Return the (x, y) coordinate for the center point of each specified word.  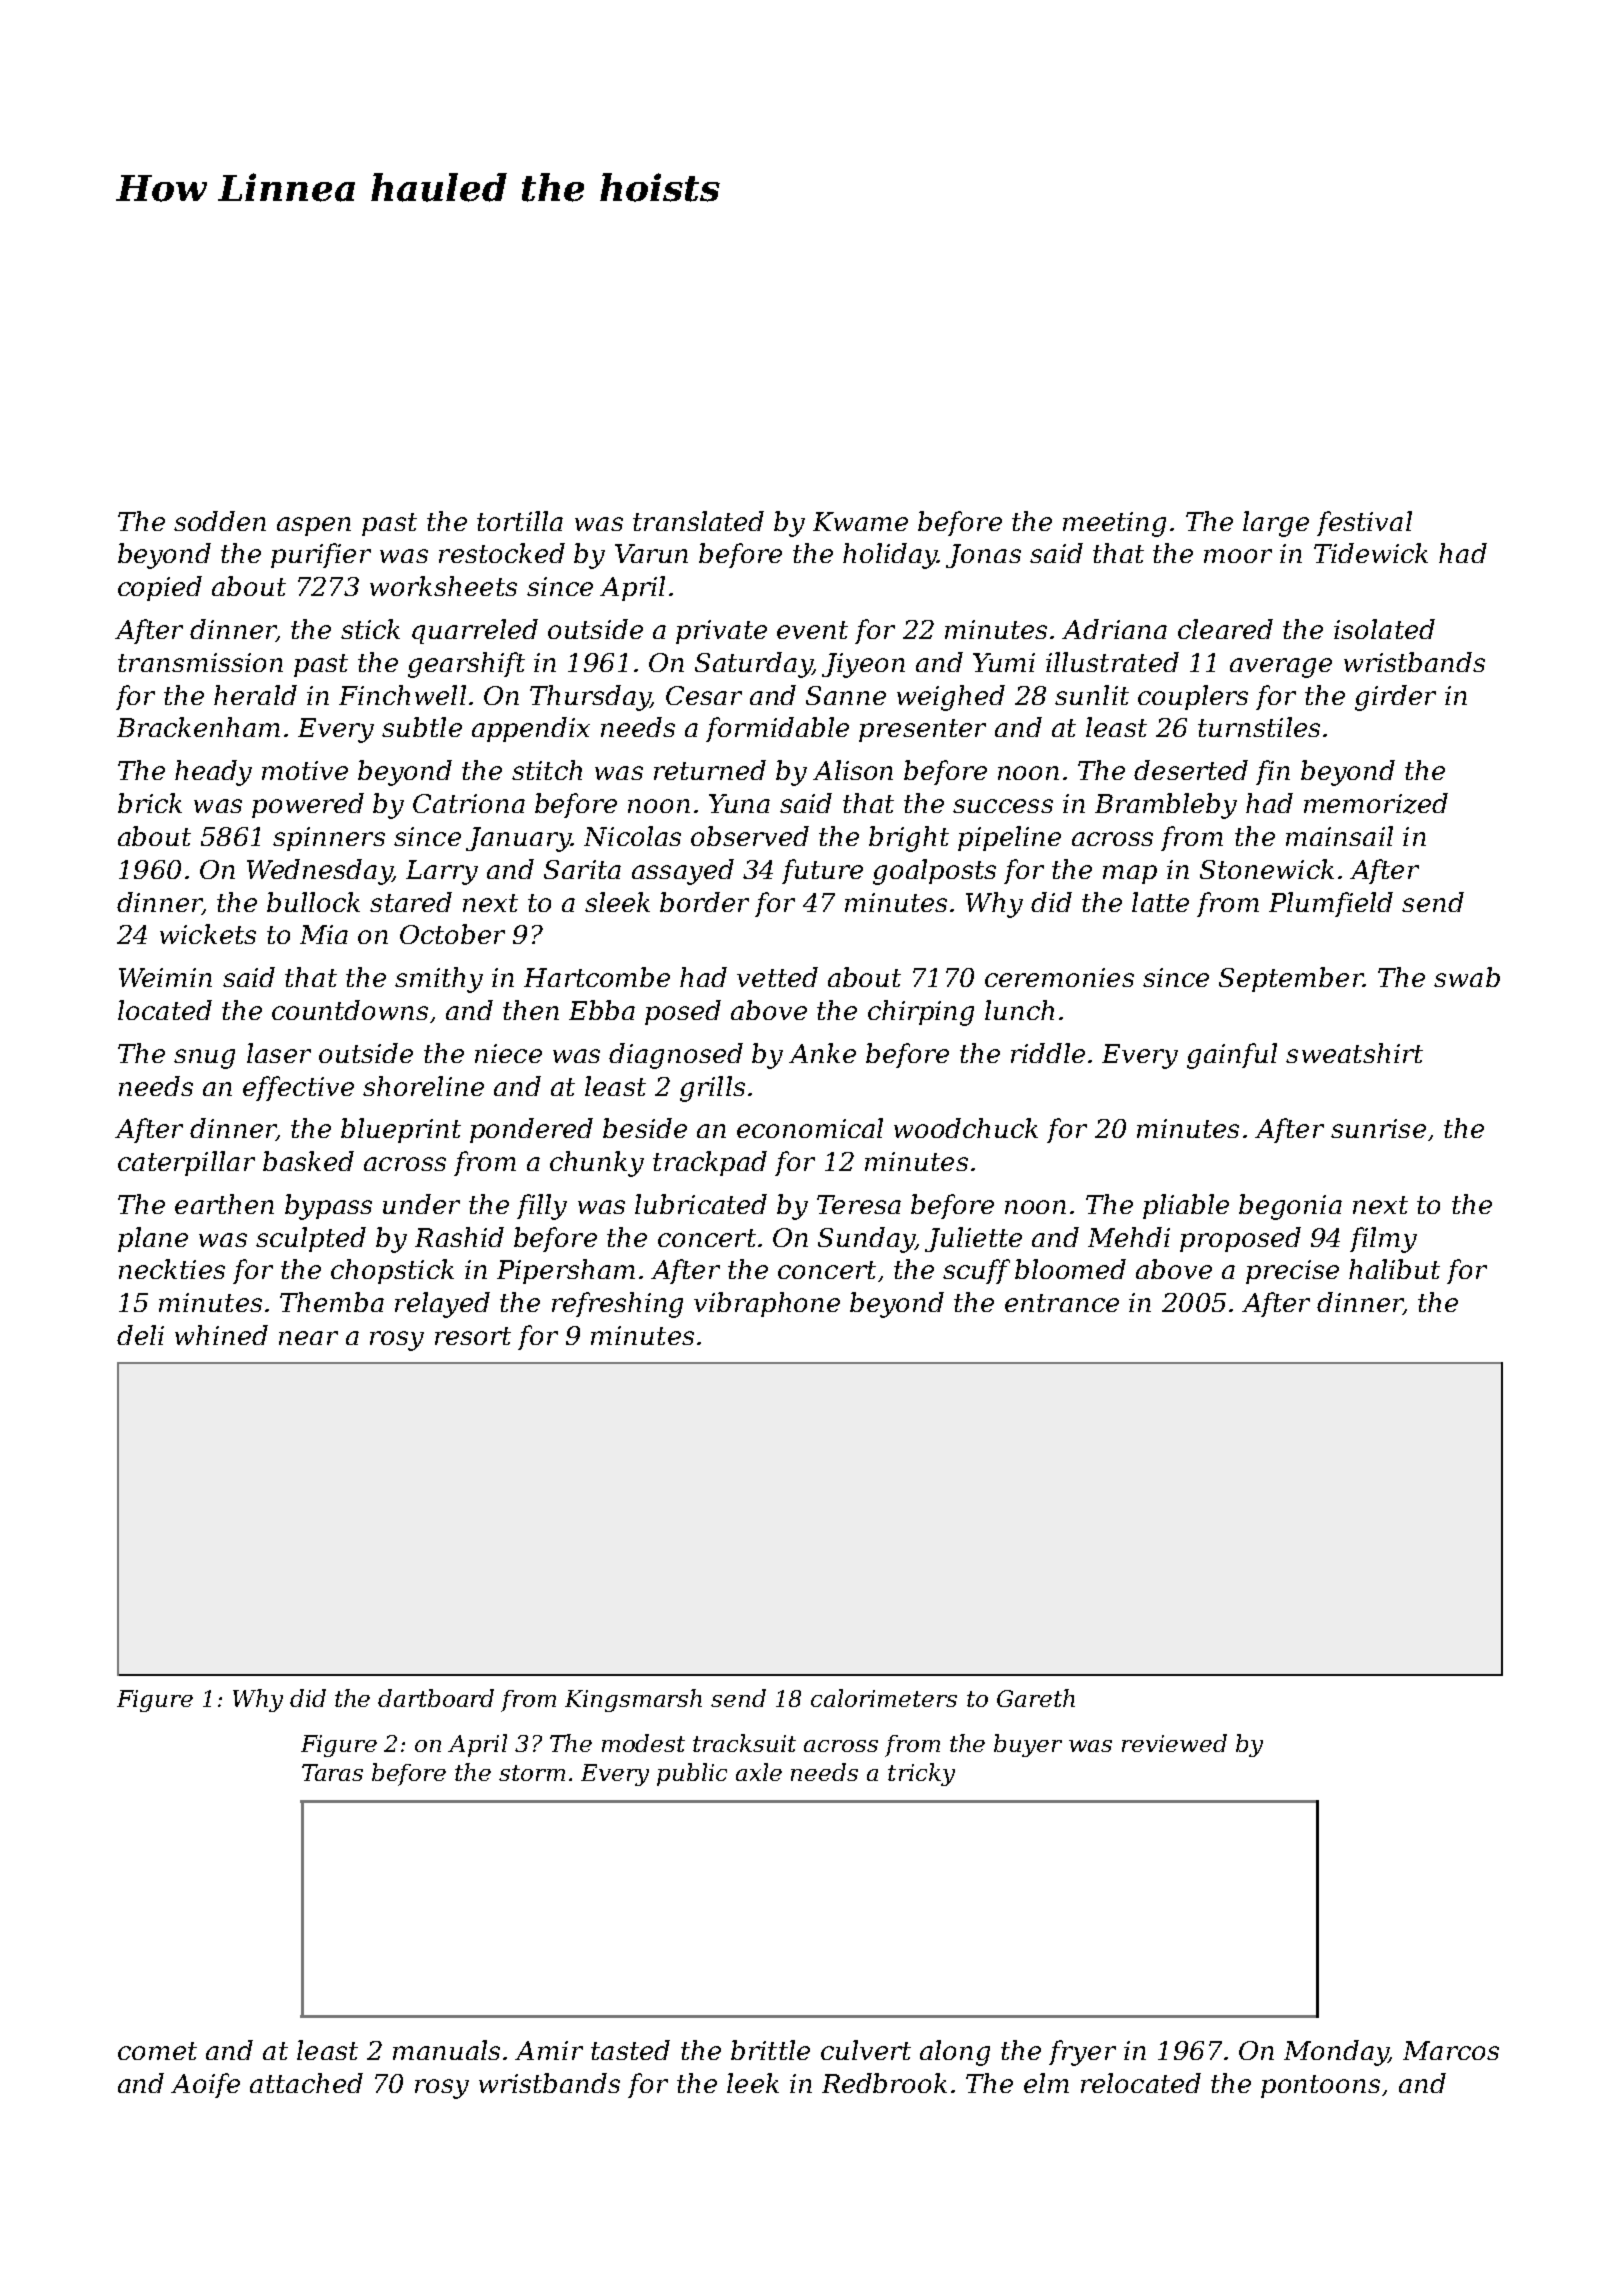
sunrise (1378, 1128)
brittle (770, 2050)
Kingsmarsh (633, 1700)
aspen (314, 526)
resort (473, 1336)
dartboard (436, 1698)
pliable (1186, 1206)
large (1276, 524)
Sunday (866, 1240)
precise (1292, 1272)
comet (157, 2051)
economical (810, 1128)
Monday (1336, 2053)
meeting (1114, 524)
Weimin (165, 977)
